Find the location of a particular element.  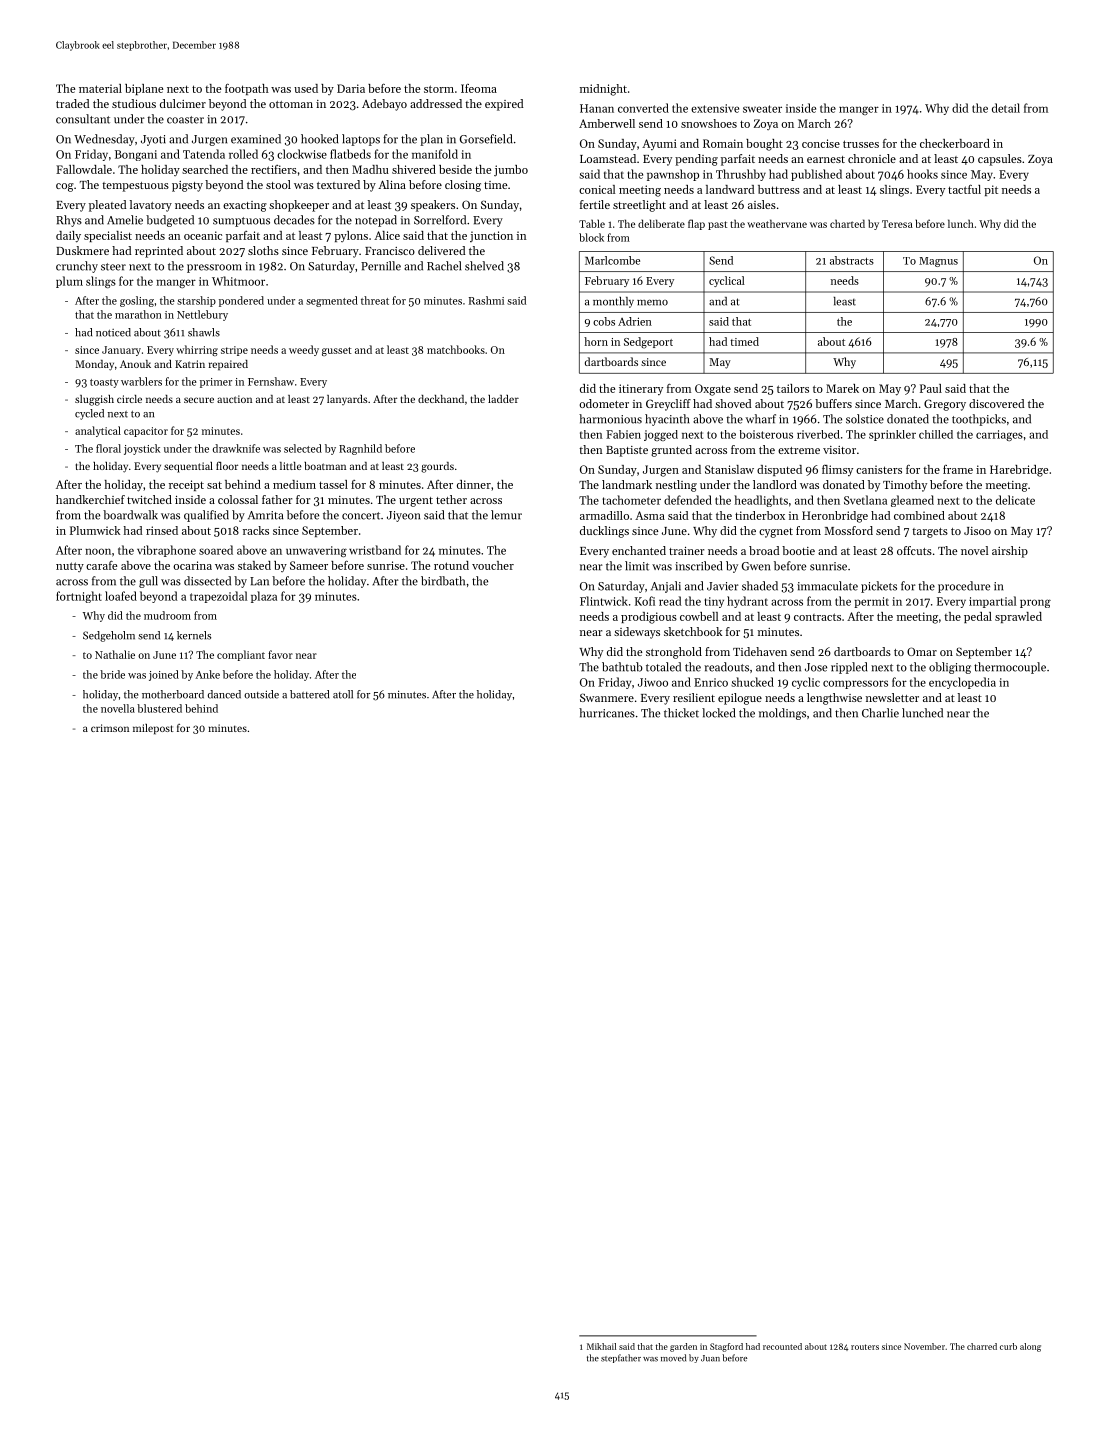

battered is located at coordinates (309, 694).
